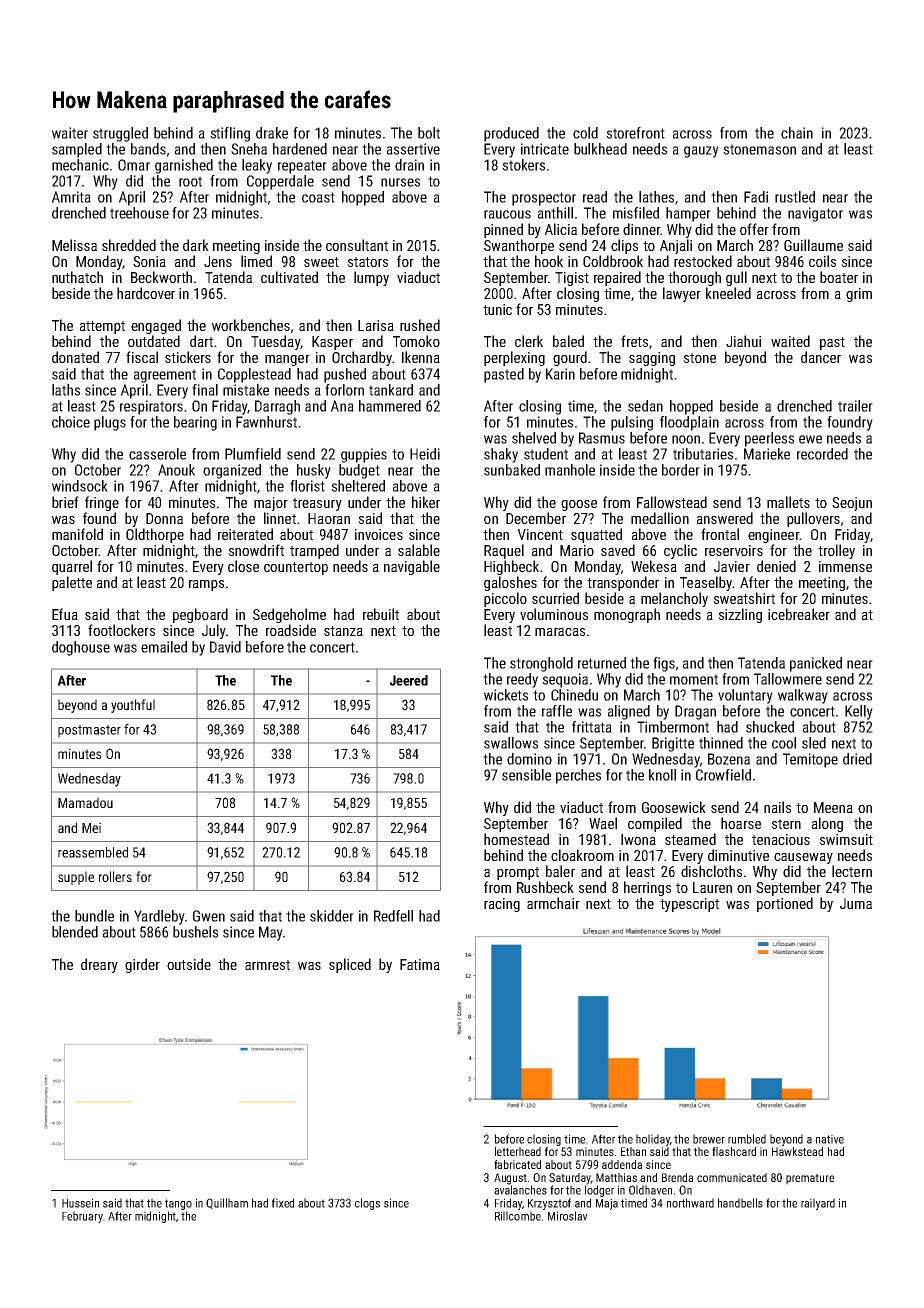  What do you see at coordinates (635, 133) in the image?
I see `storefront` at bounding box center [635, 133].
